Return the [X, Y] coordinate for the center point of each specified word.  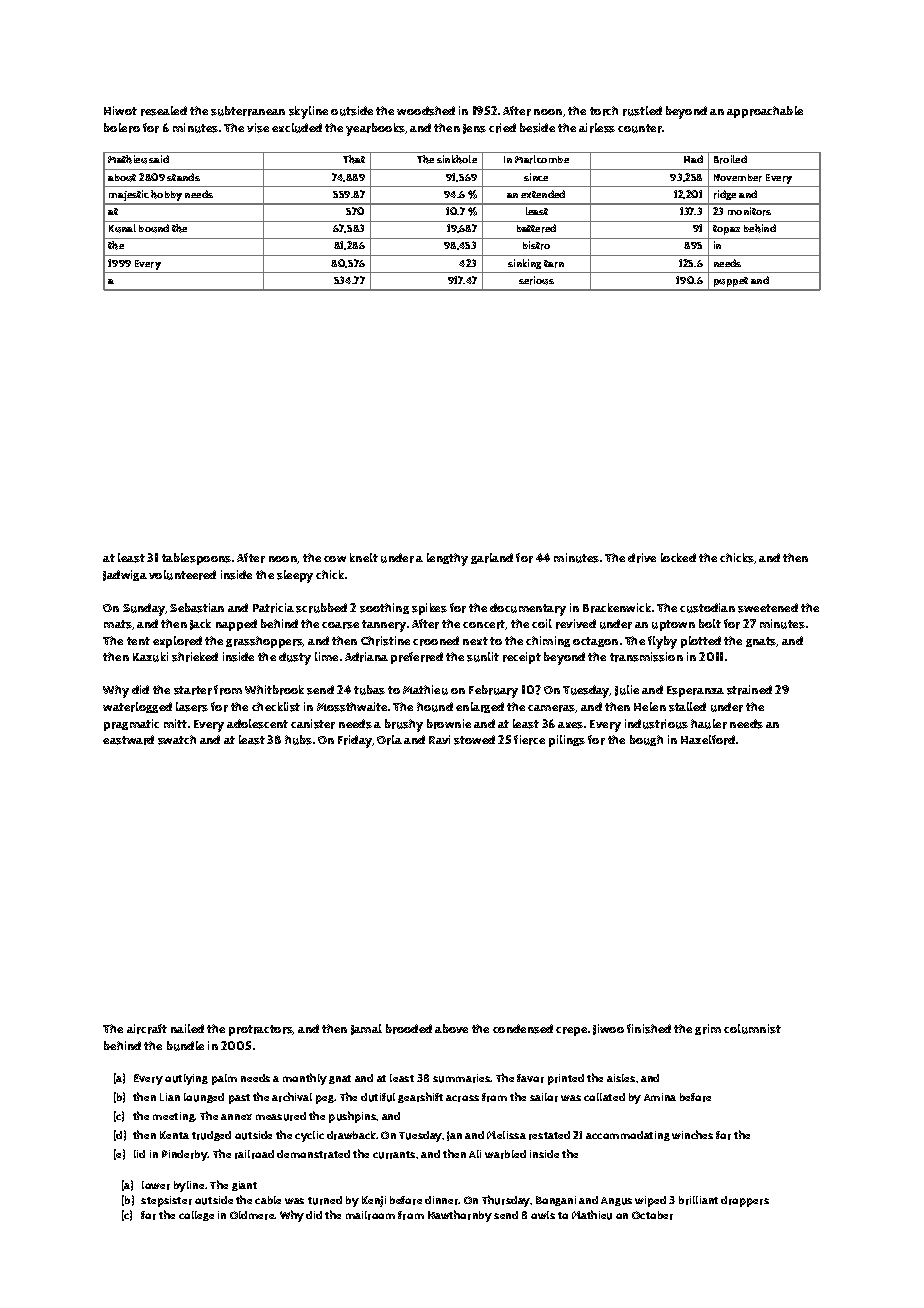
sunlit [483, 657]
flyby [662, 642]
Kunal [122, 228]
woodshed [426, 111]
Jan [454, 1136]
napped [236, 625]
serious [536, 280]
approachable [765, 112]
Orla [389, 740]
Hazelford [708, 740]
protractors [261, 1030]
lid [139, 1154]
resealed [164, 111]
